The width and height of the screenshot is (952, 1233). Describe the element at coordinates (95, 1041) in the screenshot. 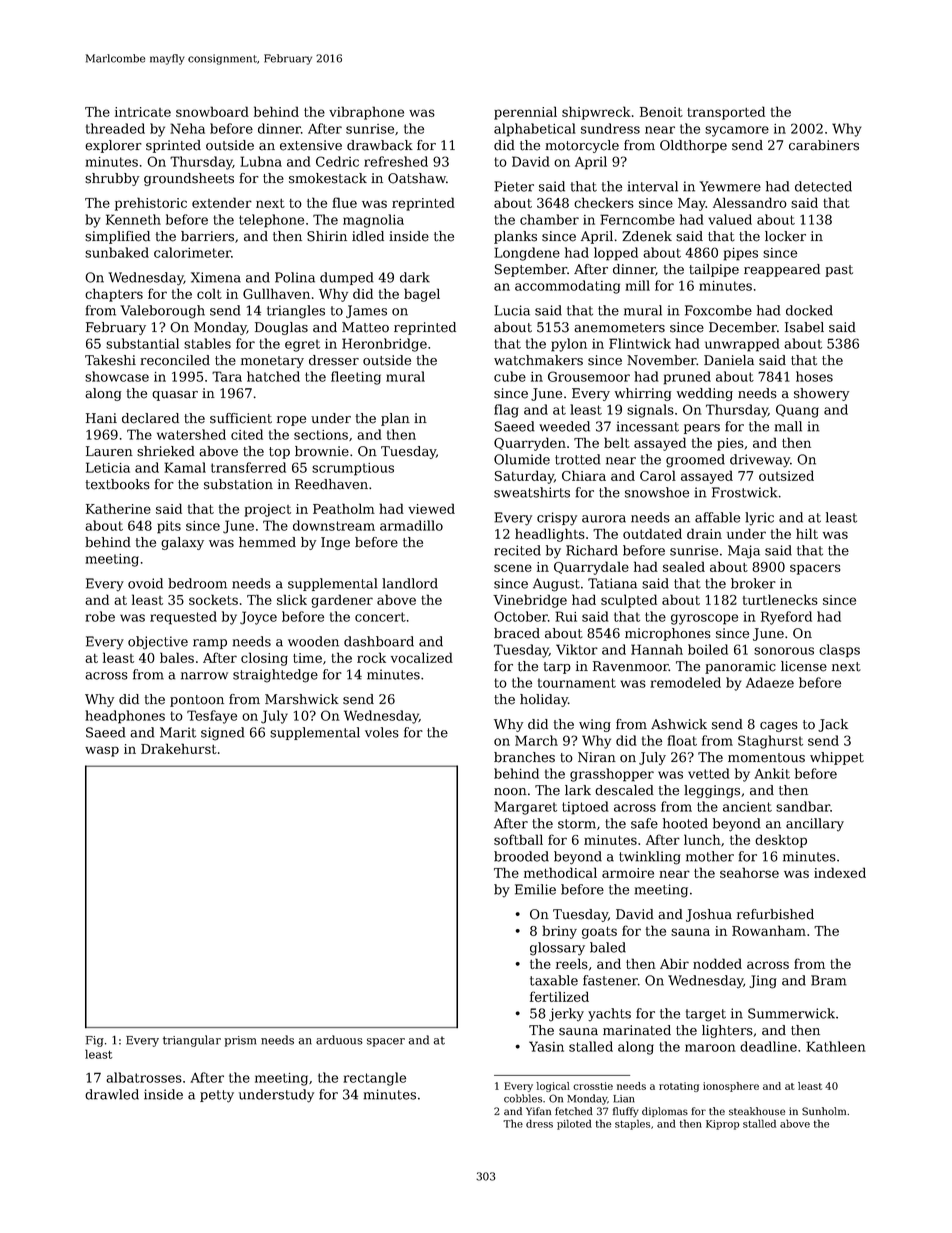

I see `Fig` at that location.
